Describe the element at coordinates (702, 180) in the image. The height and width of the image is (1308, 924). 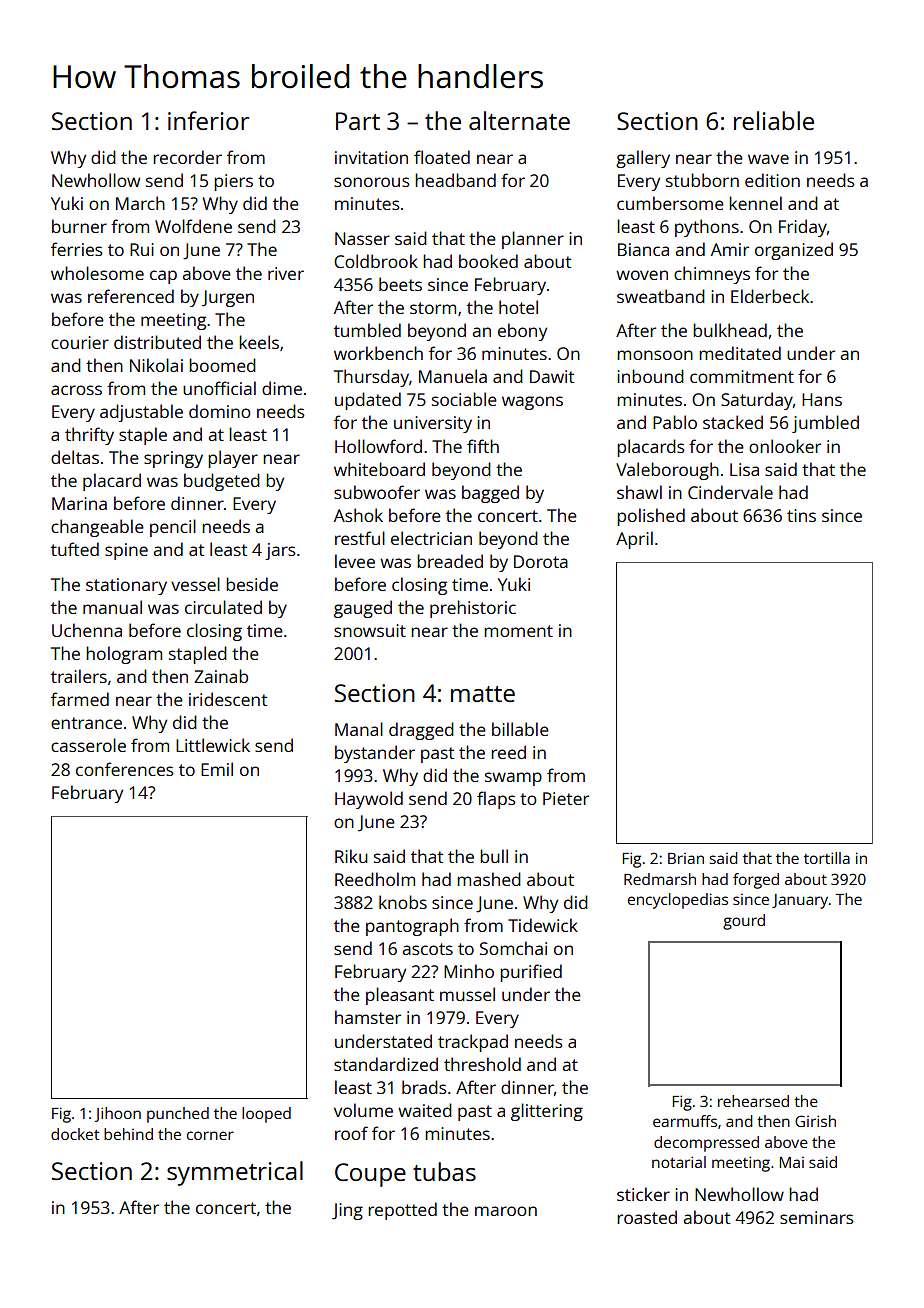
I see `stubborn` at that location.
